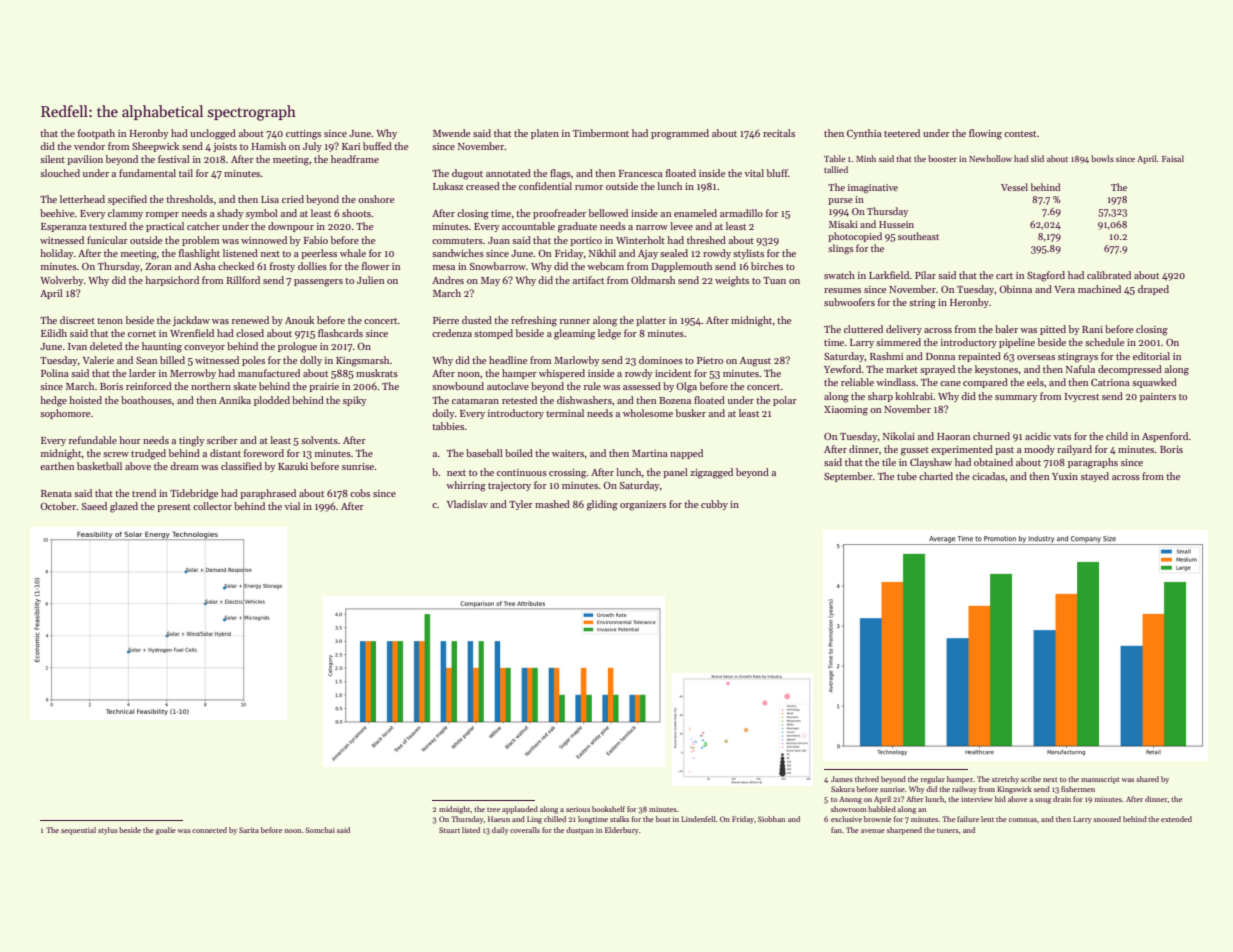 The width and height of the document is (1233, 952). What do you see at coordinates (1099, 289) in the document?
I see `machined` at bounding box center [1099, 289].
